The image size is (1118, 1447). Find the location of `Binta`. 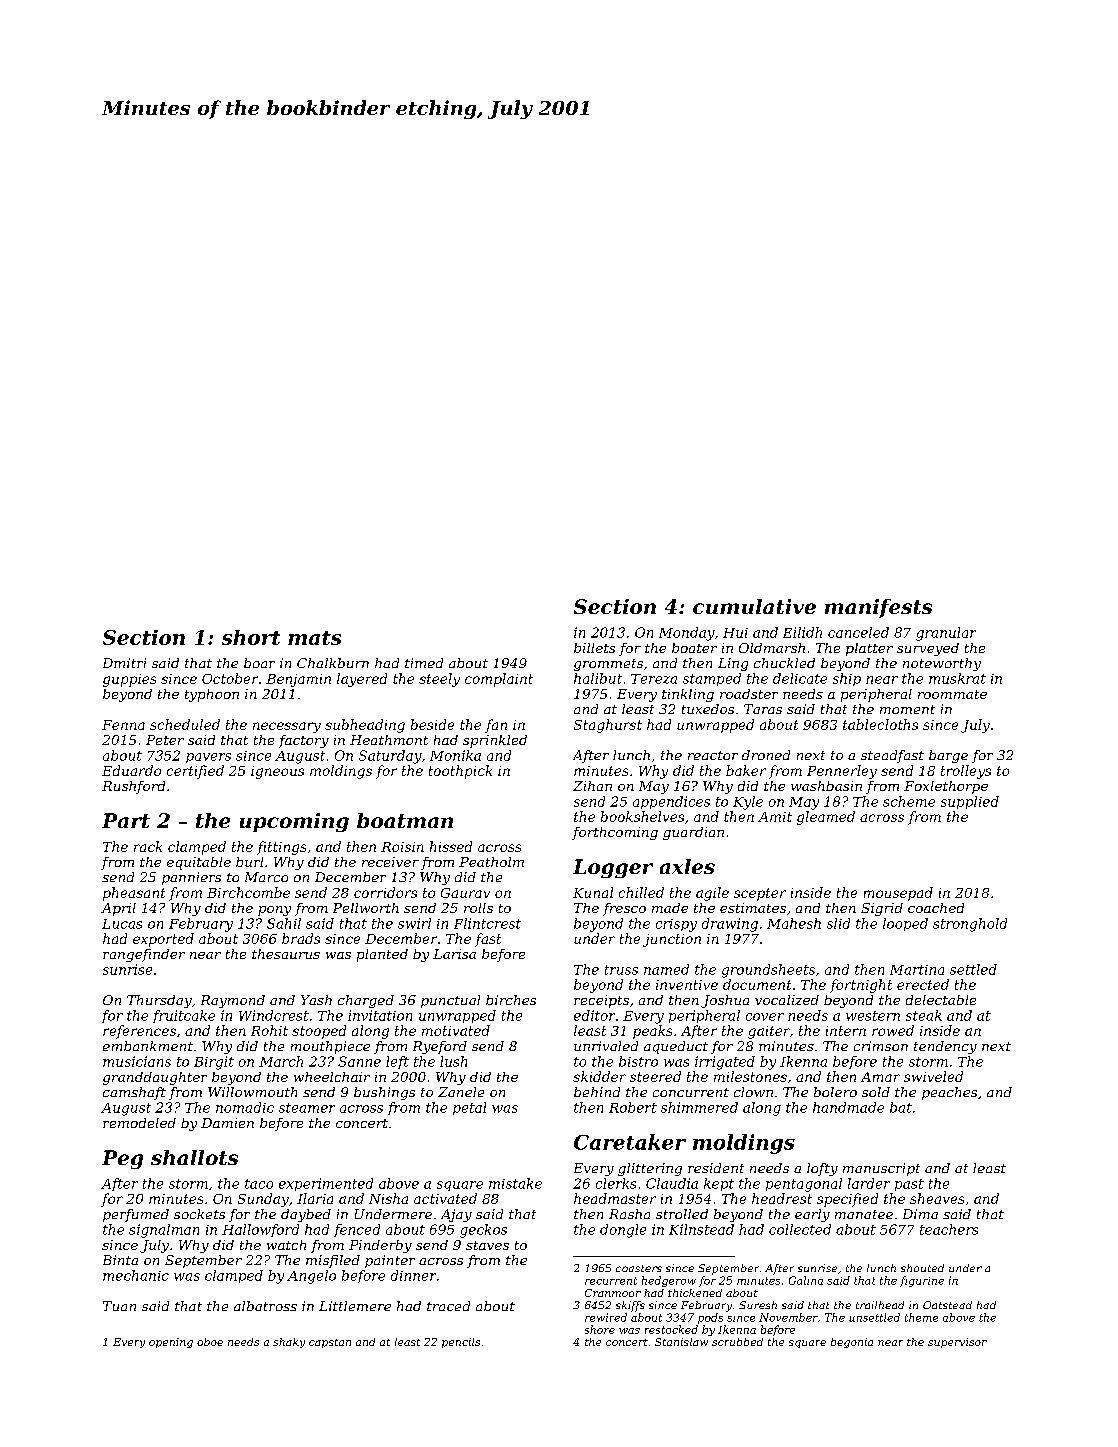

Binta is located at coordinates (120, 1260).
